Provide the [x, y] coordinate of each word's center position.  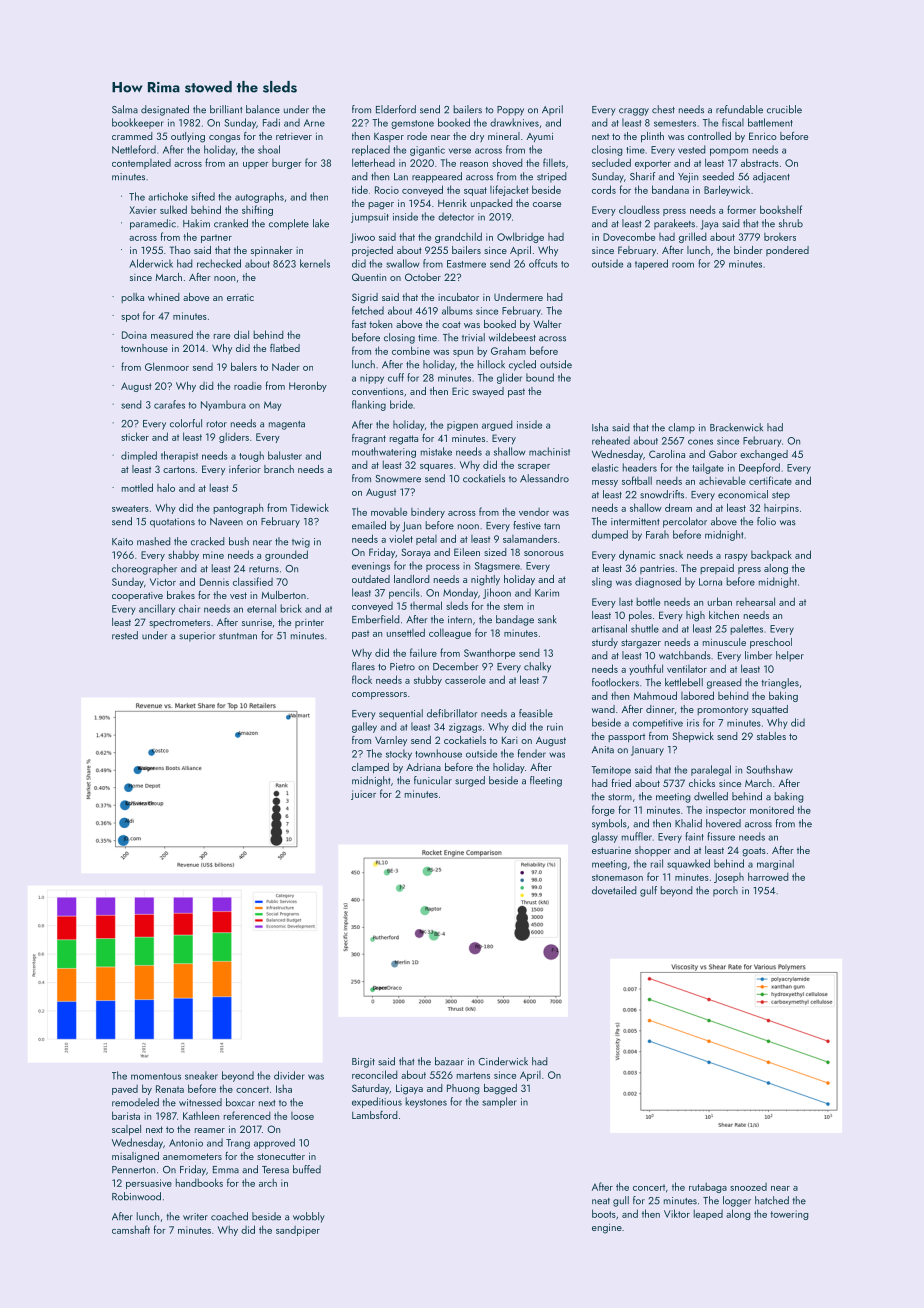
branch [279, 469]
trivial [473, 337]
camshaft [131, 1229]
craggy [634, 112]
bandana [670, 189]
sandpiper [298, 1231]
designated [165, 110]
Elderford [396, 109]
